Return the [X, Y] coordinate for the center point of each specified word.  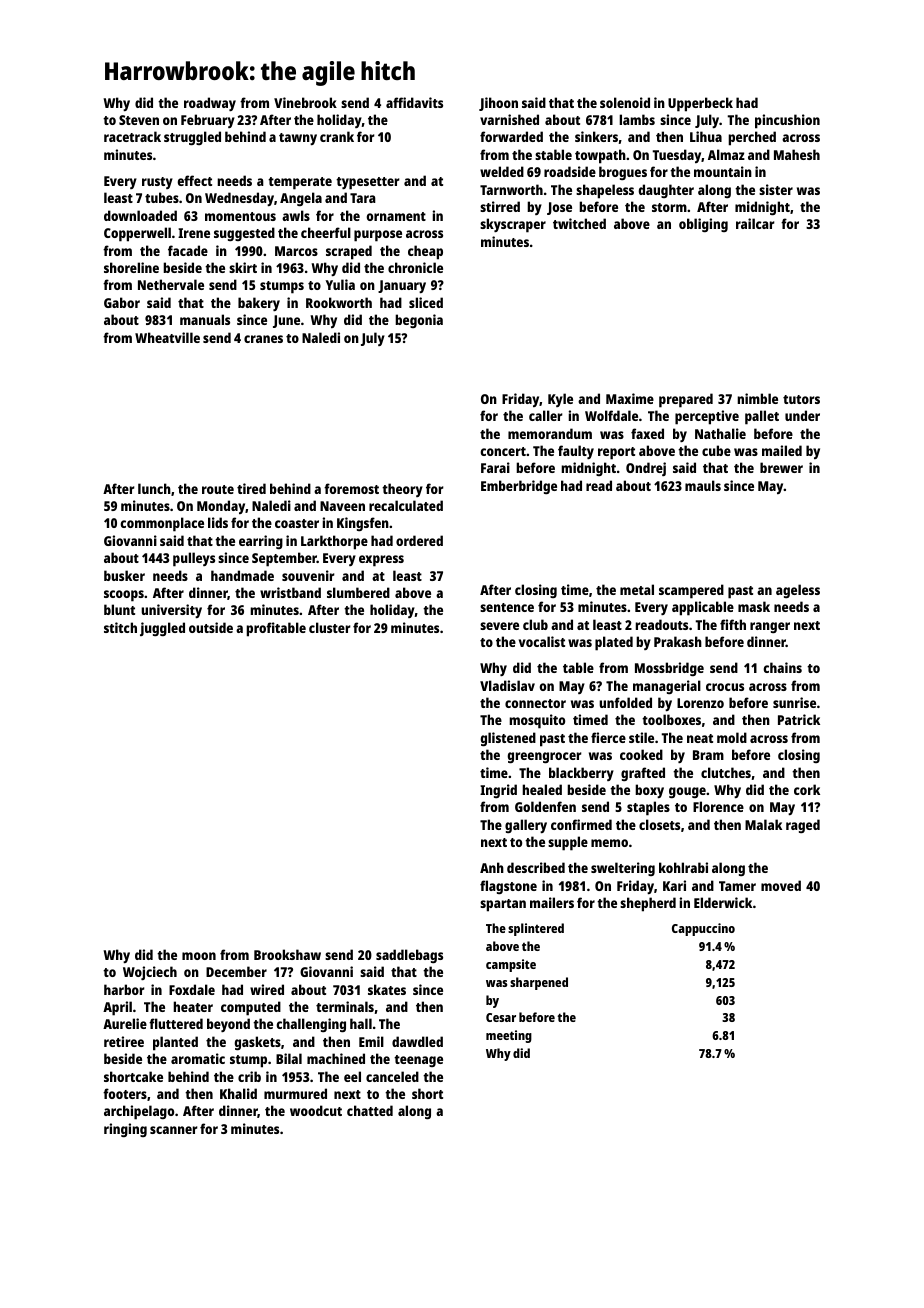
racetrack [132, 136]
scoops [124, 596]
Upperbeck [700, 104]
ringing [125, 1130]
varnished [509, 119]
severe [499, 626]
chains [782, 667]
